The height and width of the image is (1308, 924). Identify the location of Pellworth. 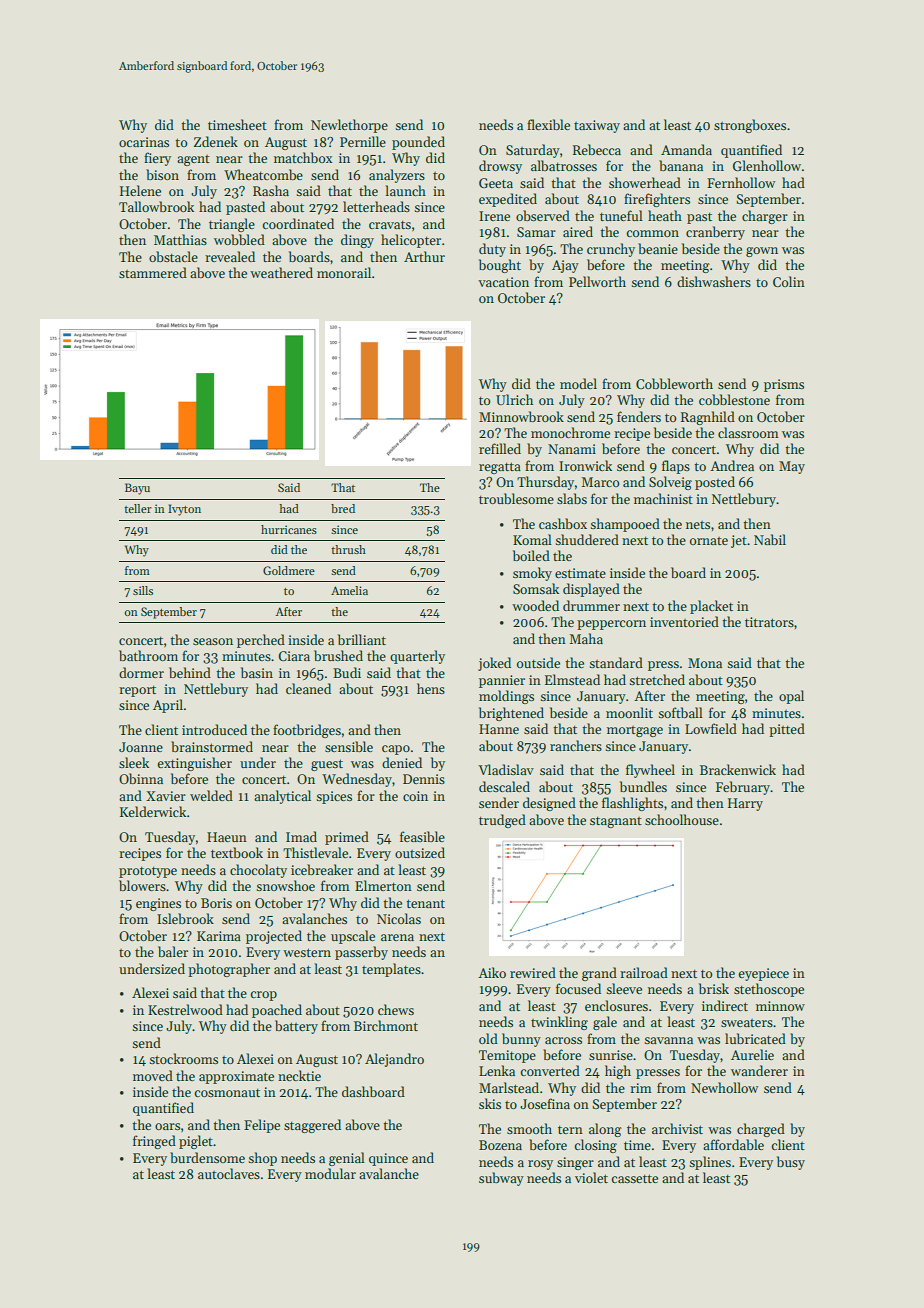
(597, 281).
